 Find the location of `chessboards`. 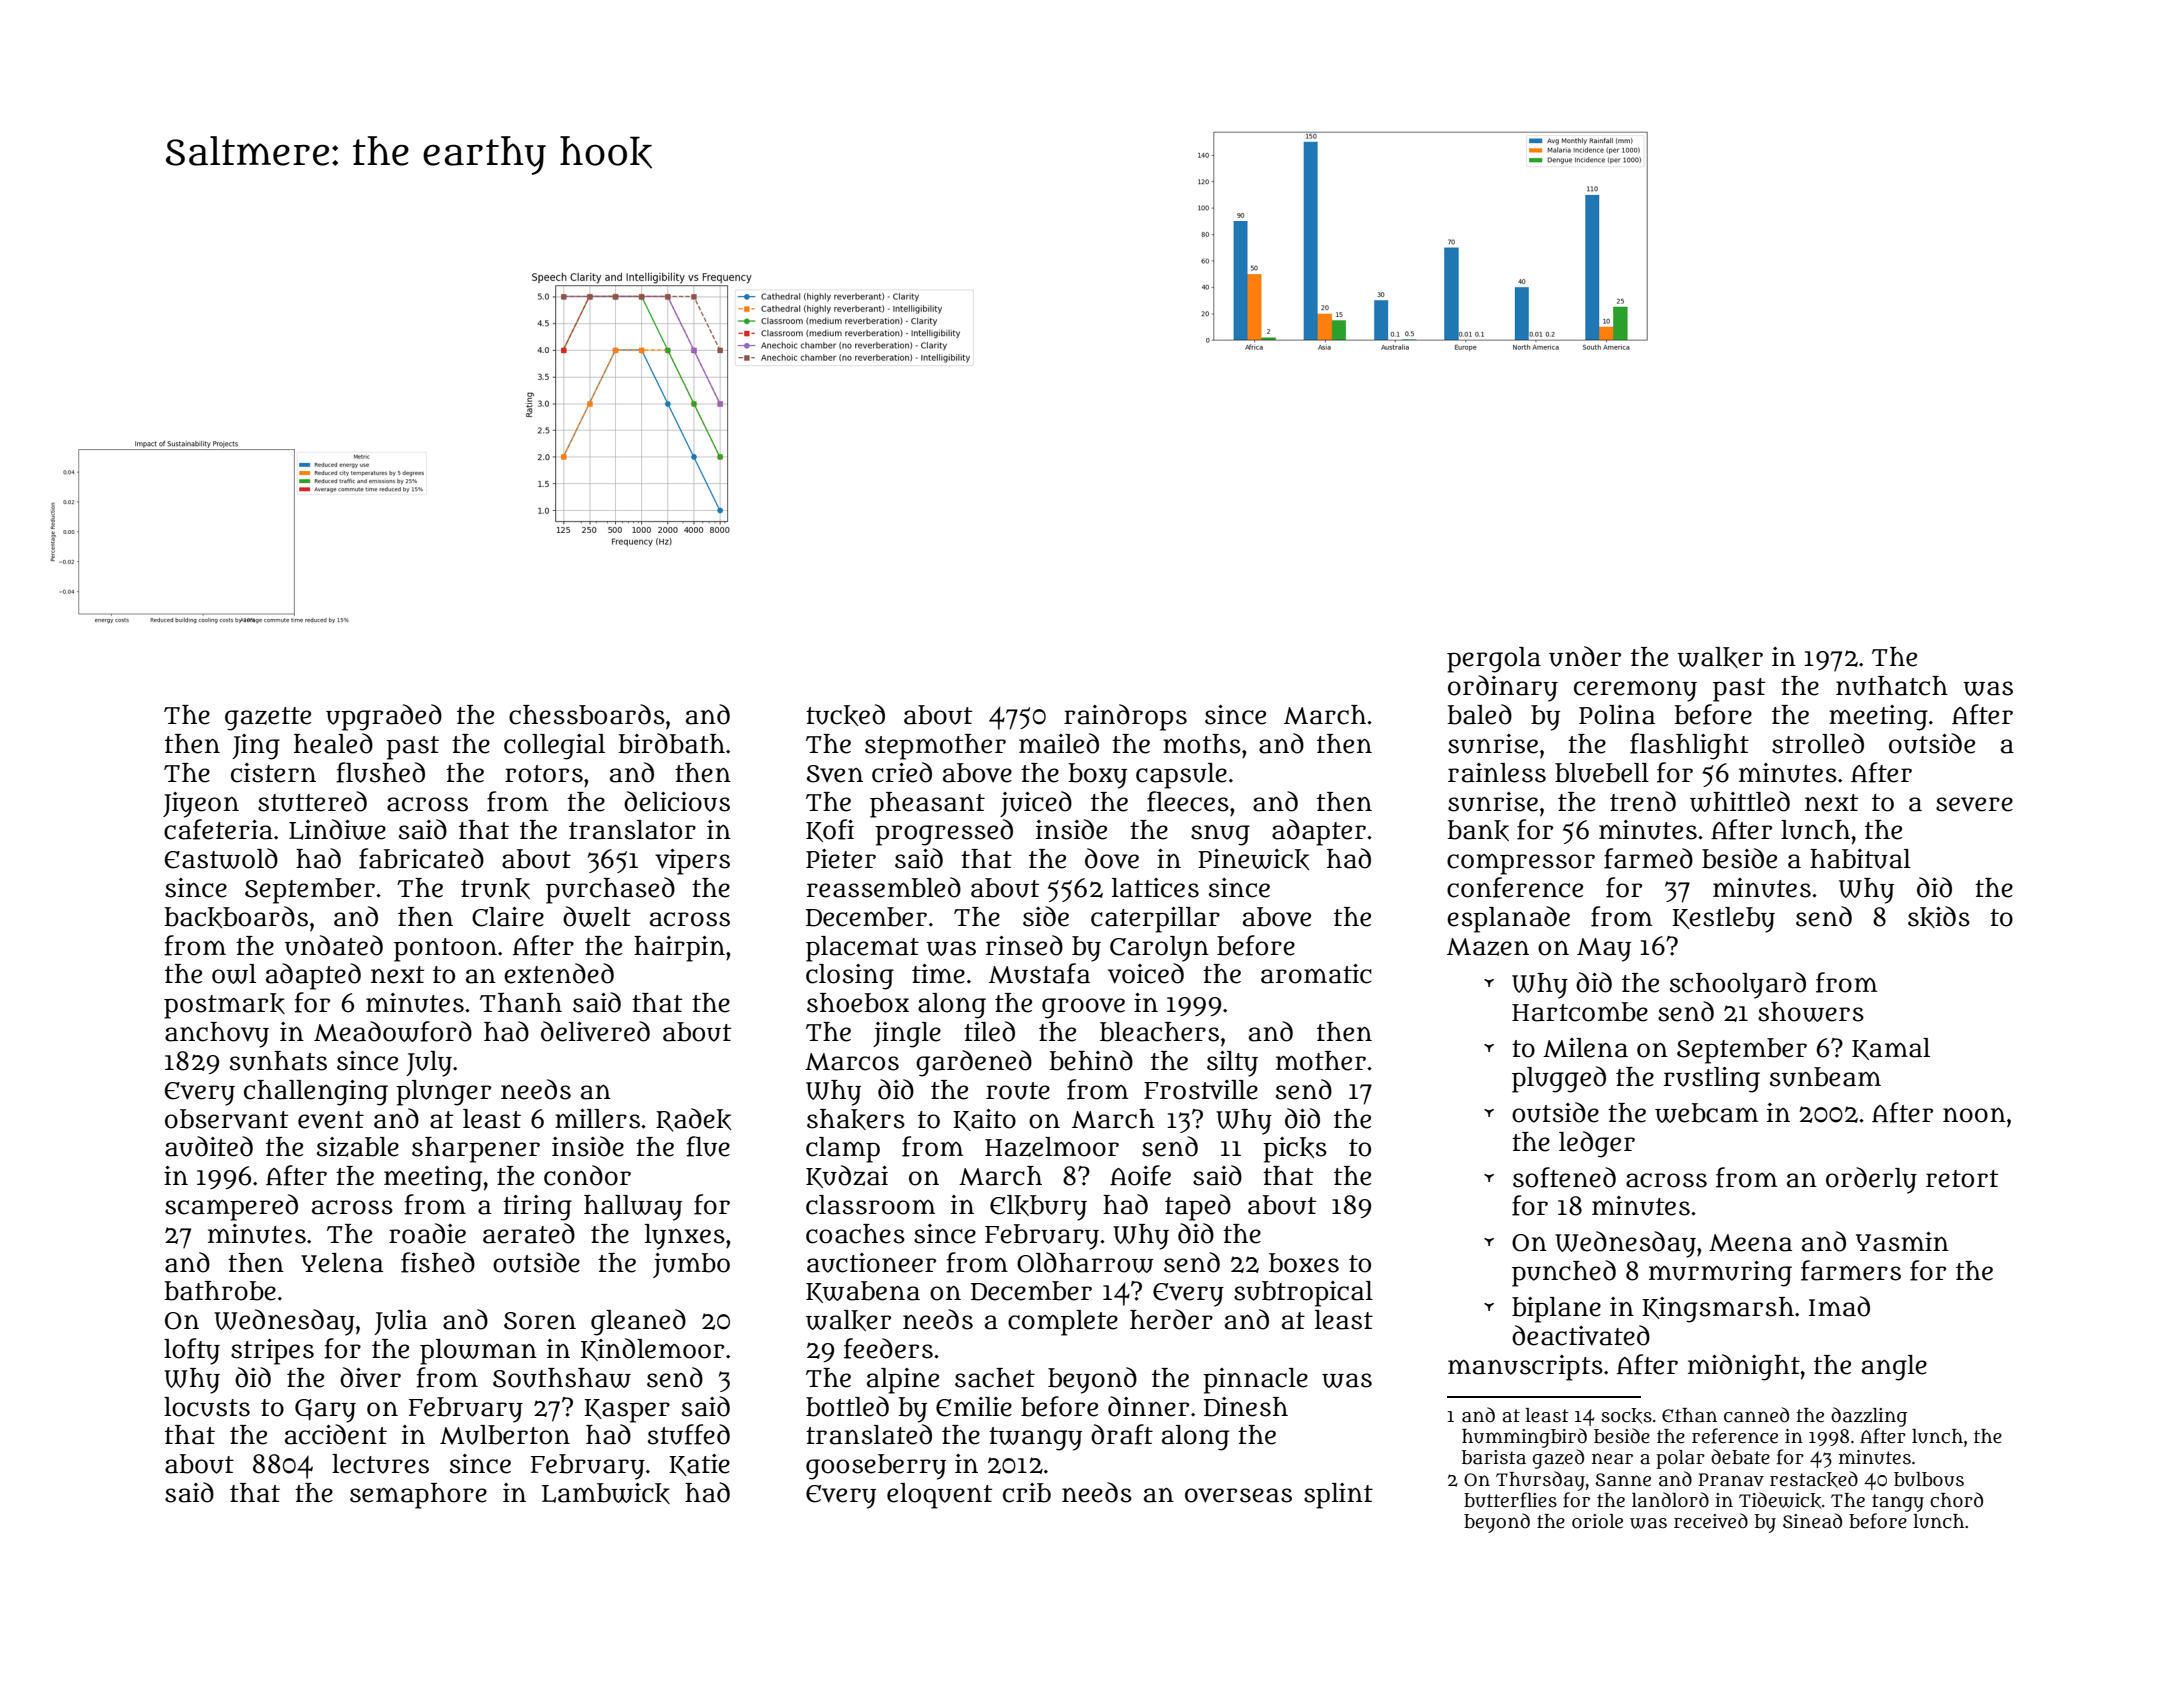

chessboards is located at coordinates (587, 714).
